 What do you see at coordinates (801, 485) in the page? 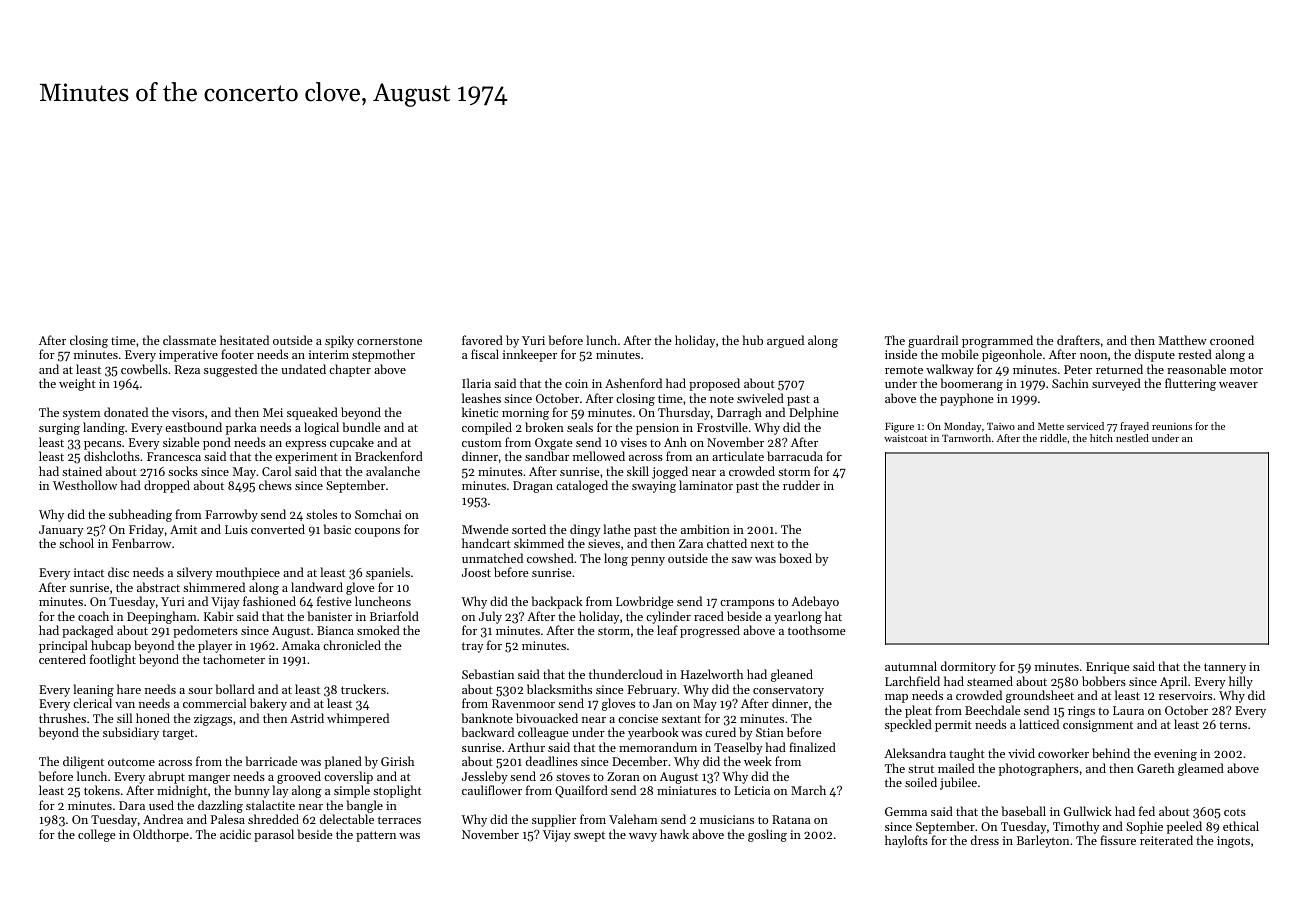
I see `rudder` at bounding box center [801, 485].
